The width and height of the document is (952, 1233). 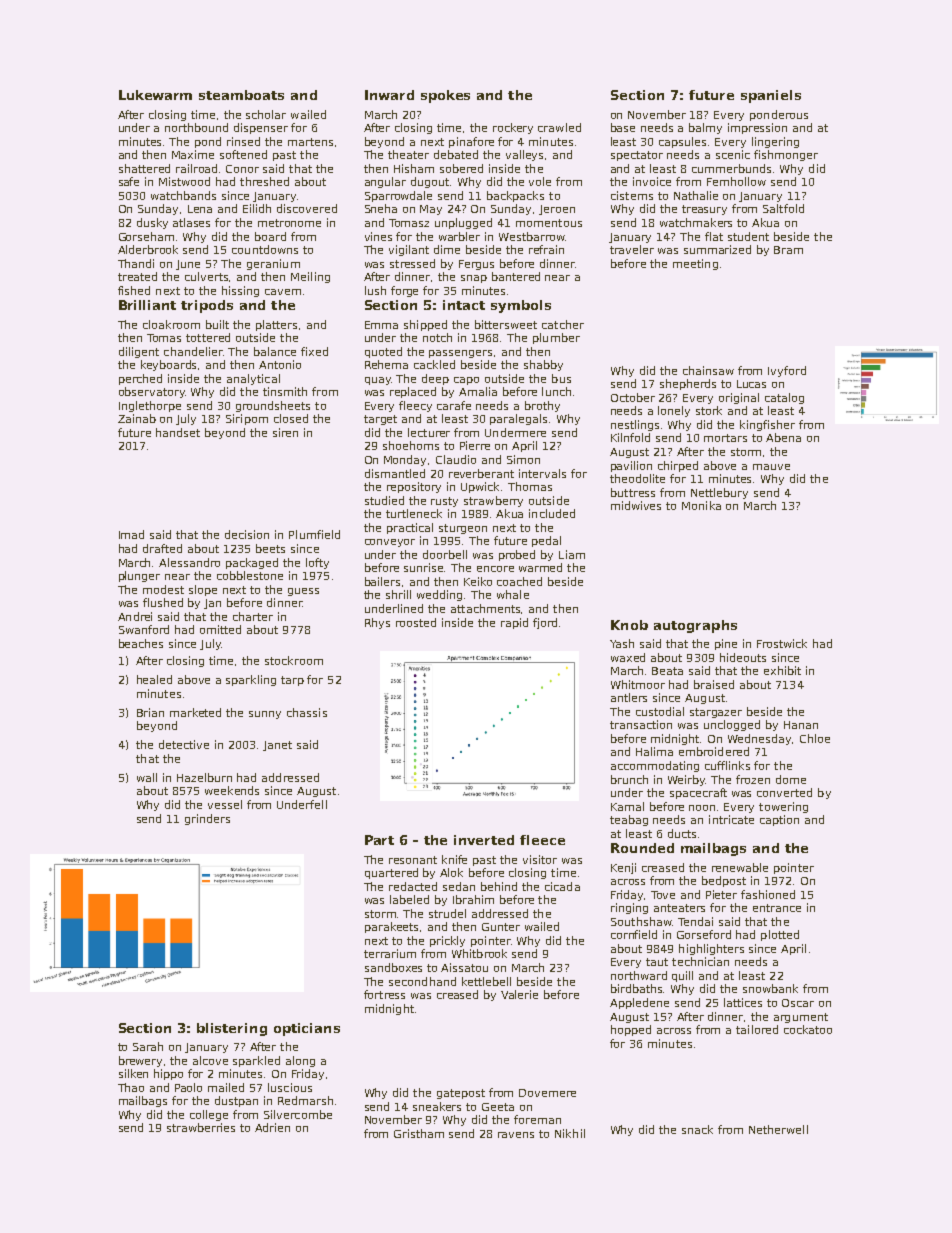 I want to click on spokes, so click(x=445, y=96).
